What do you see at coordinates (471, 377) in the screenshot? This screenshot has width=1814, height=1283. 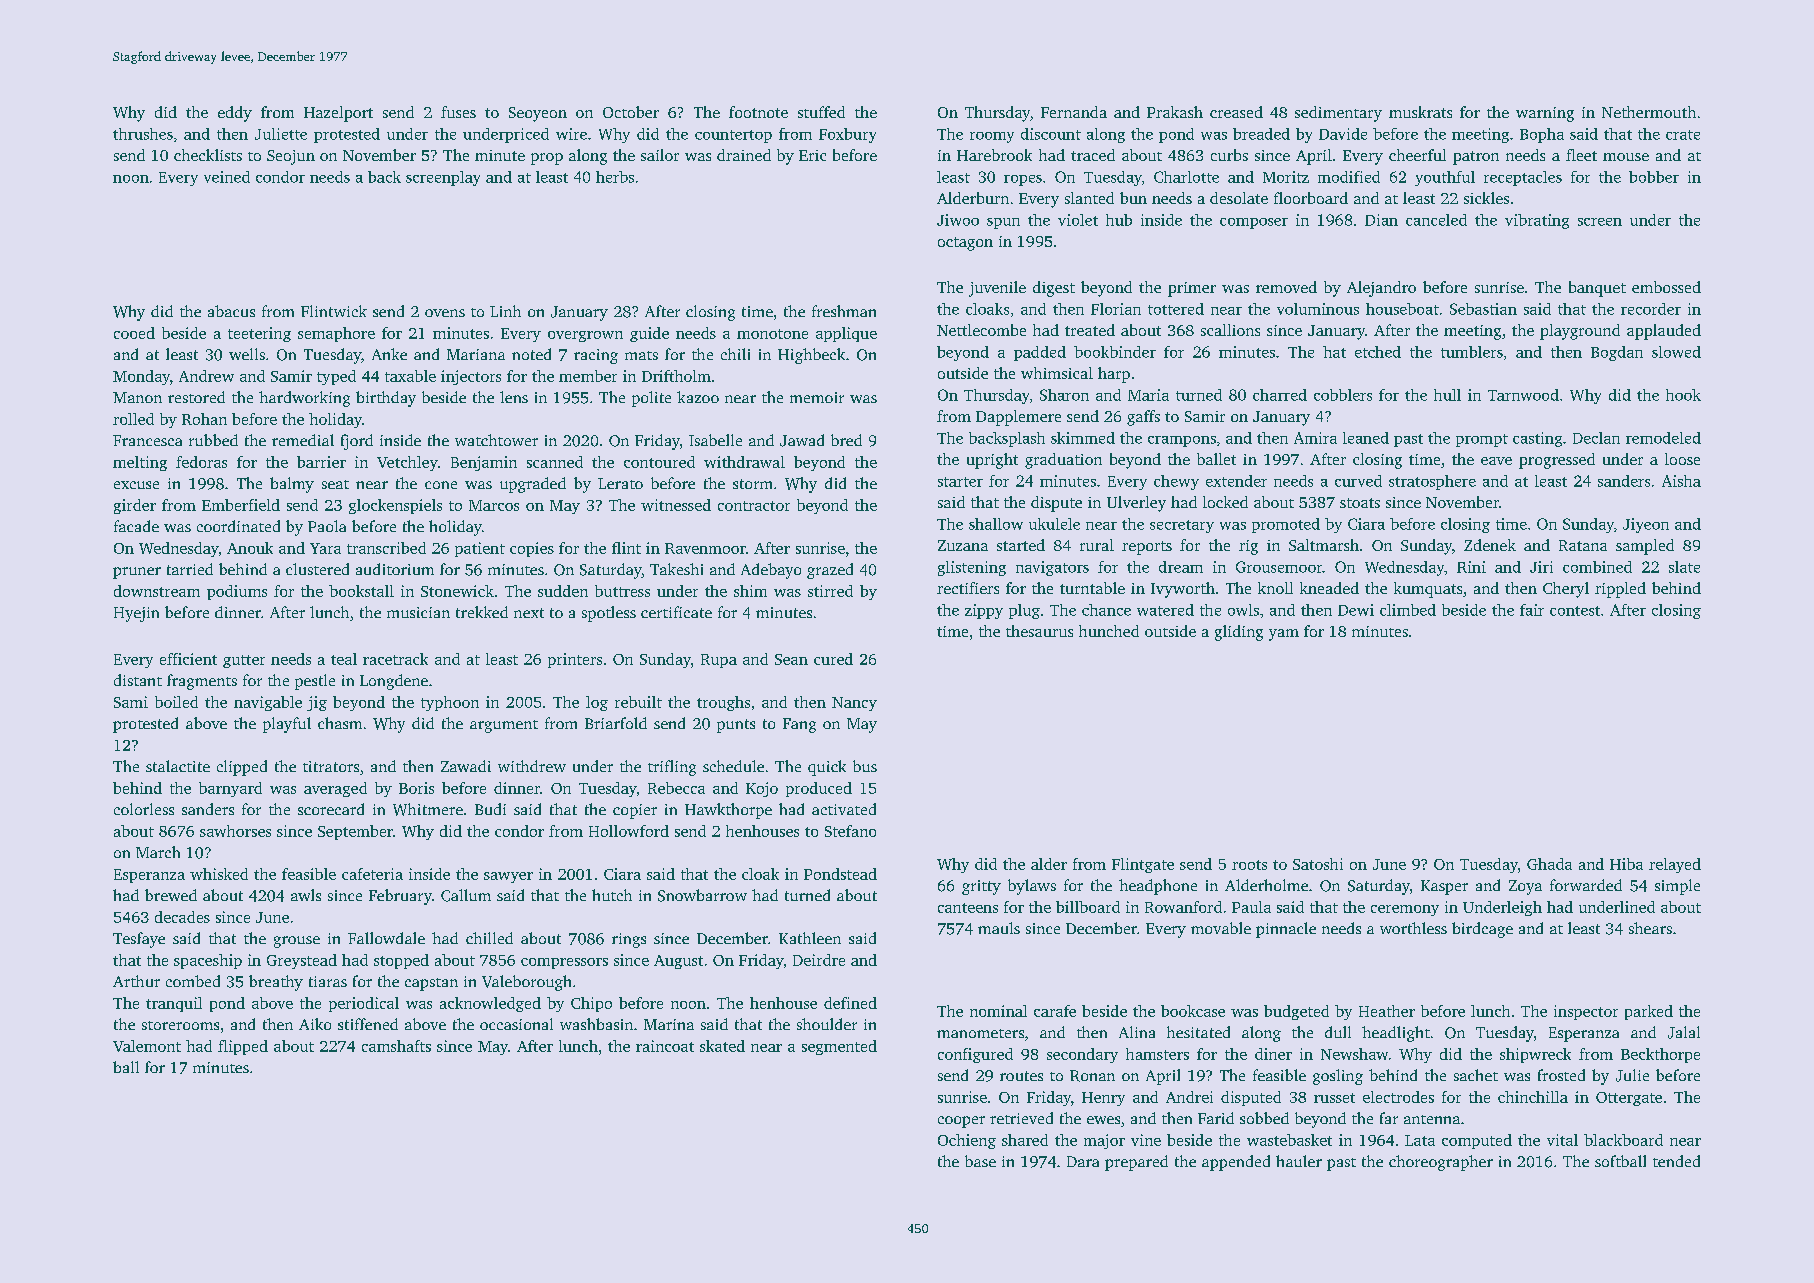 I see `injectors` at bounding box center [471, 377].
